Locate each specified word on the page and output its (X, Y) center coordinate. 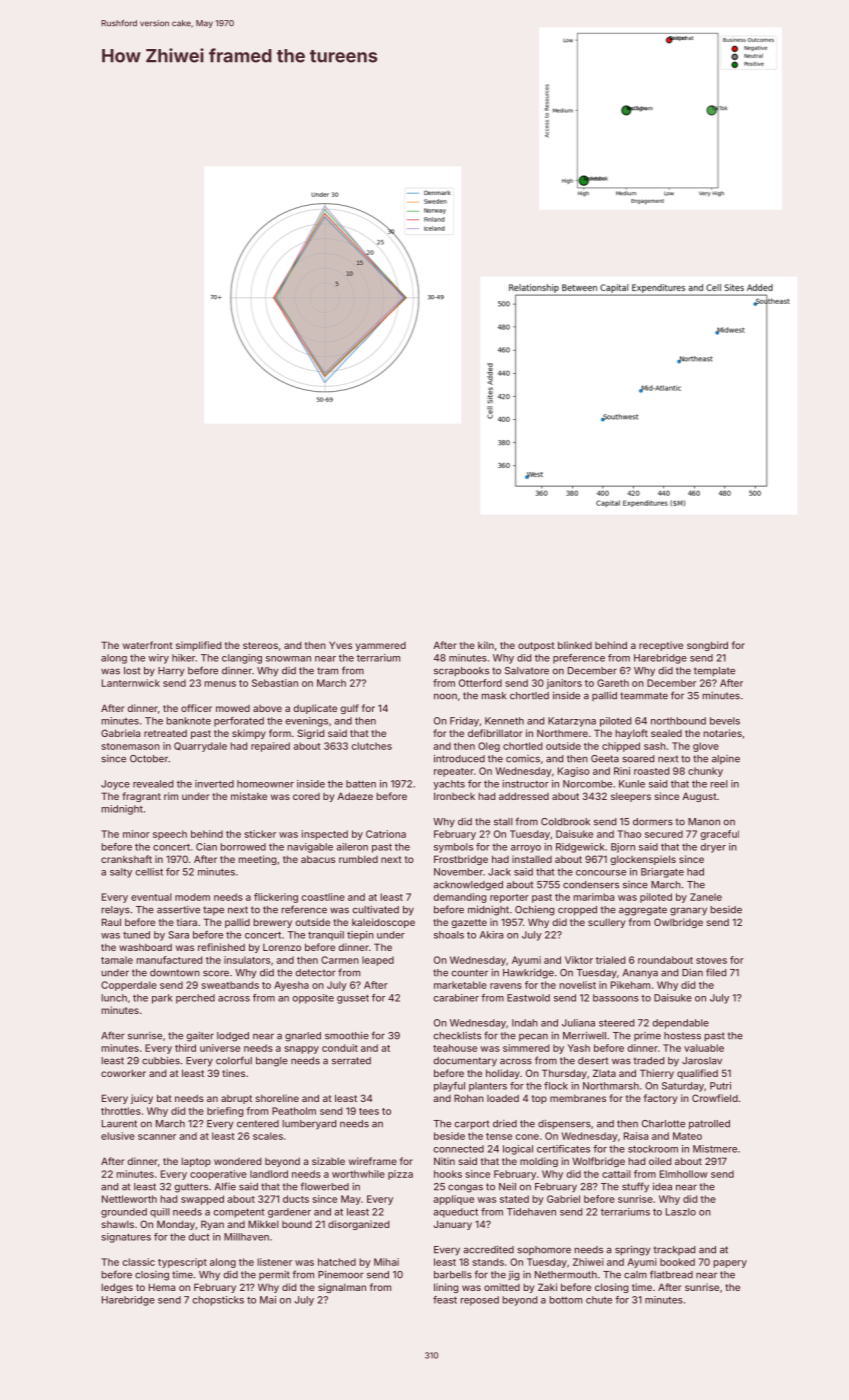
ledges (117, 1288)
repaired (270, 747)
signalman (342, 1288)
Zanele (706, 897)
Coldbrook (565, 822)
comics (523, 759)
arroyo (526, 849)
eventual (151, 897)
